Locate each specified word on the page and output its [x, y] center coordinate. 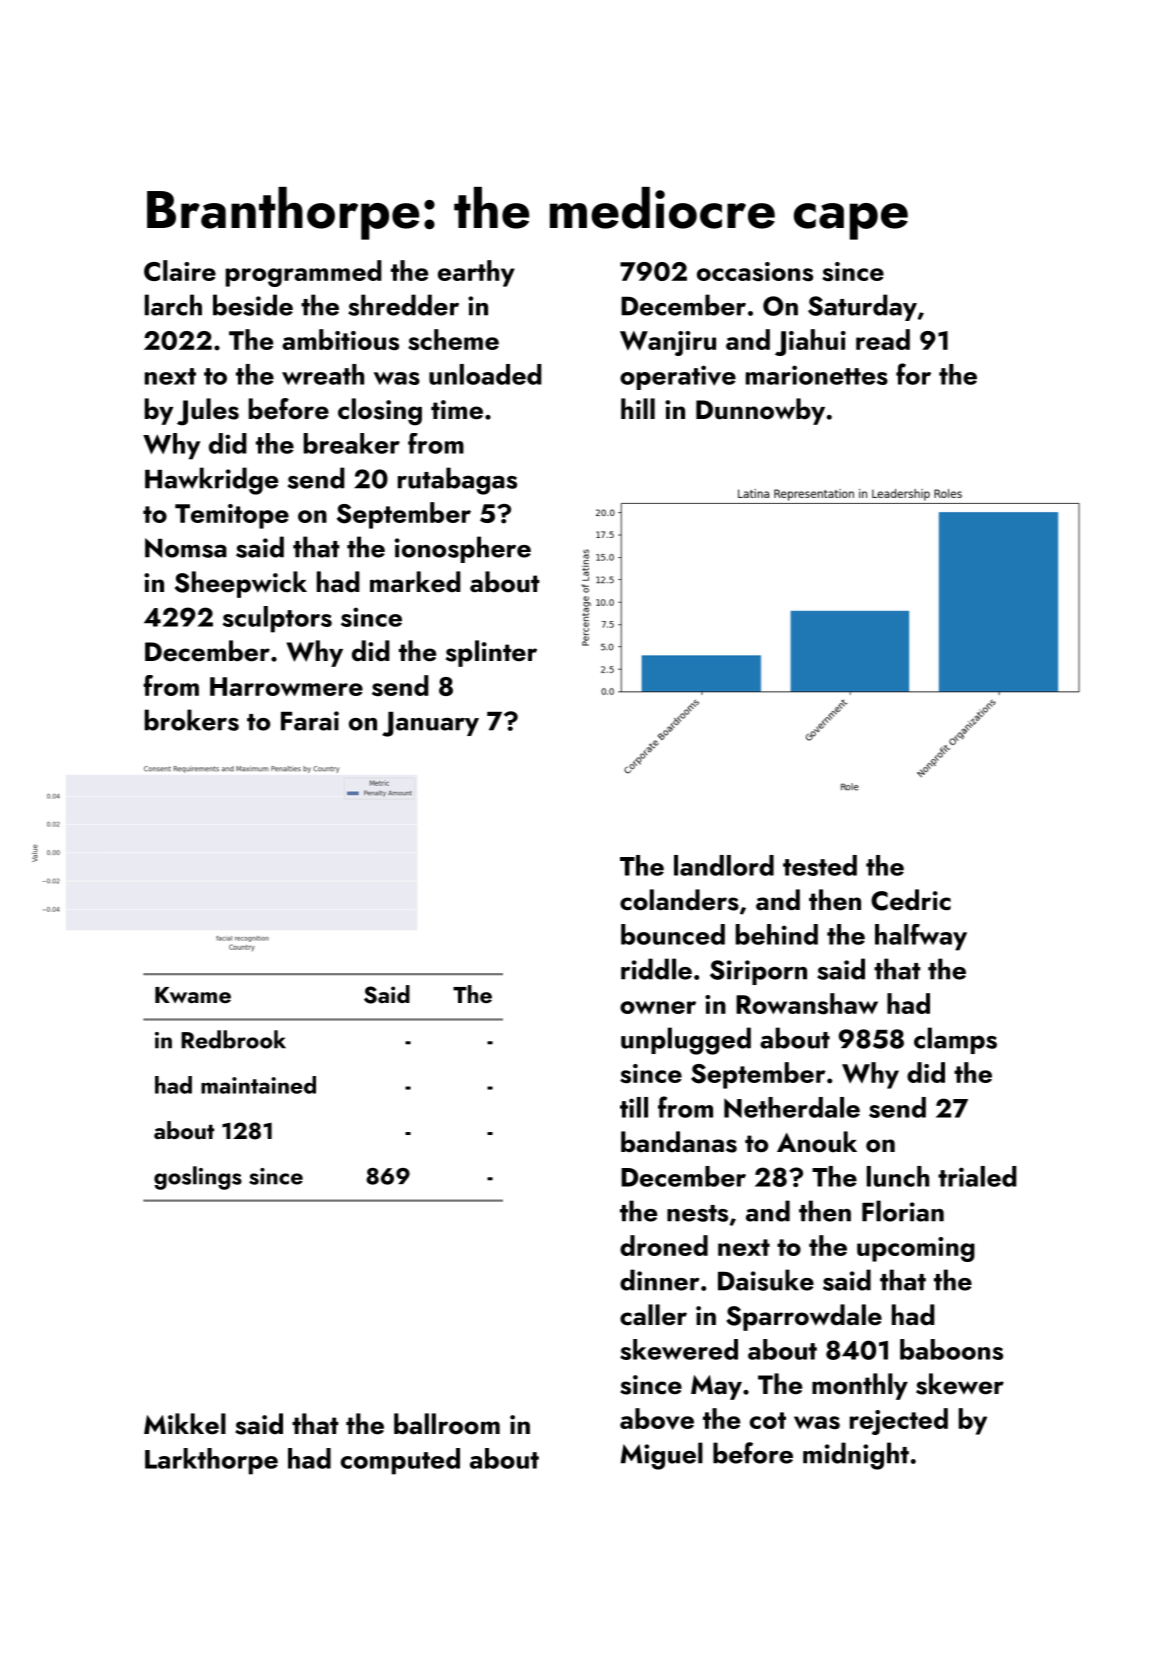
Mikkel [185, 1424]
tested [820, 865]
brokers [192, 720]
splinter [491, 653]
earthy [476, 273]
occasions [755, 271]
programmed [304, 273]
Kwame [193, 995]
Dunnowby [760, 411]
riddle [656, 969]
